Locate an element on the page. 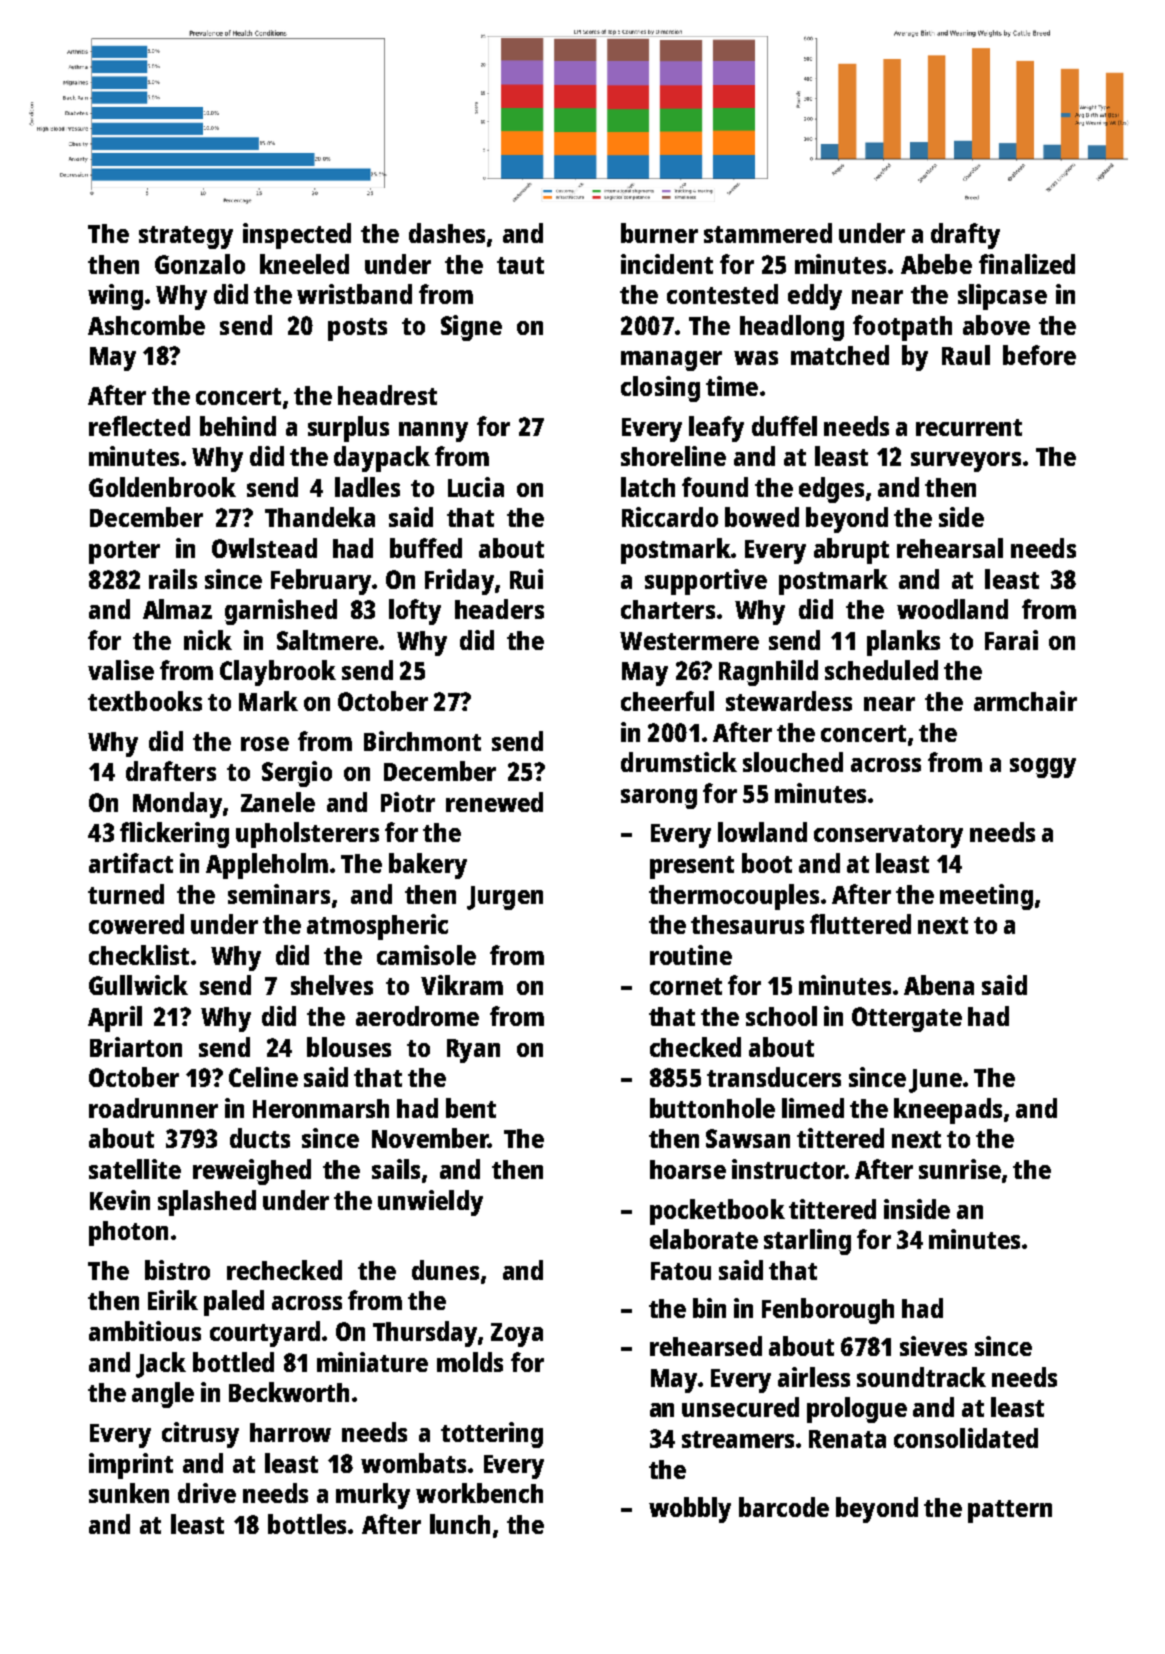 The image size is (1165, 1654). rehearsal is located at coordinates (950, 548).
